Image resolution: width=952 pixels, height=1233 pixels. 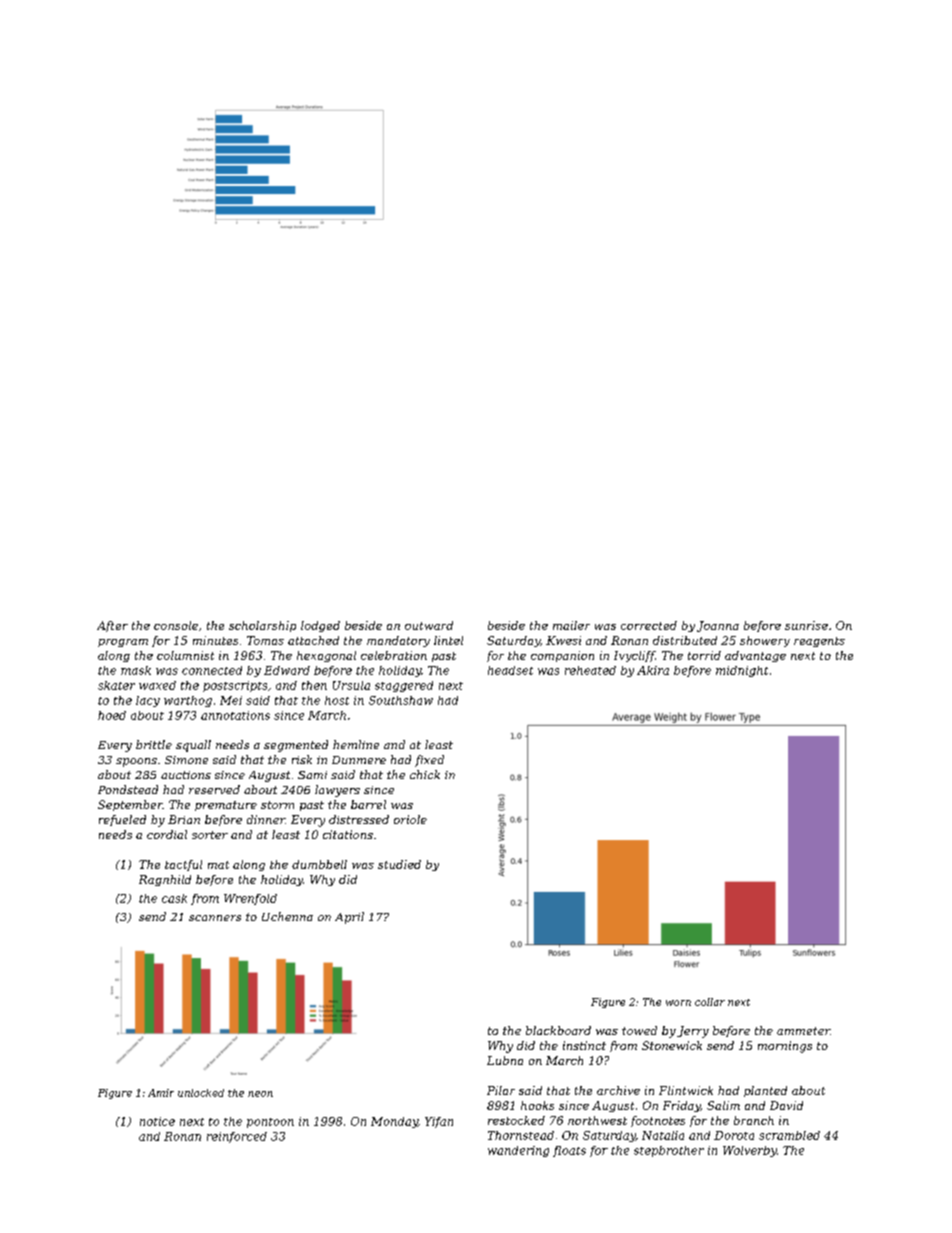 What do you see at coordinates (287, 916) in the screenshot?
I see `Uchenna` at bounding box center [287, 916].
